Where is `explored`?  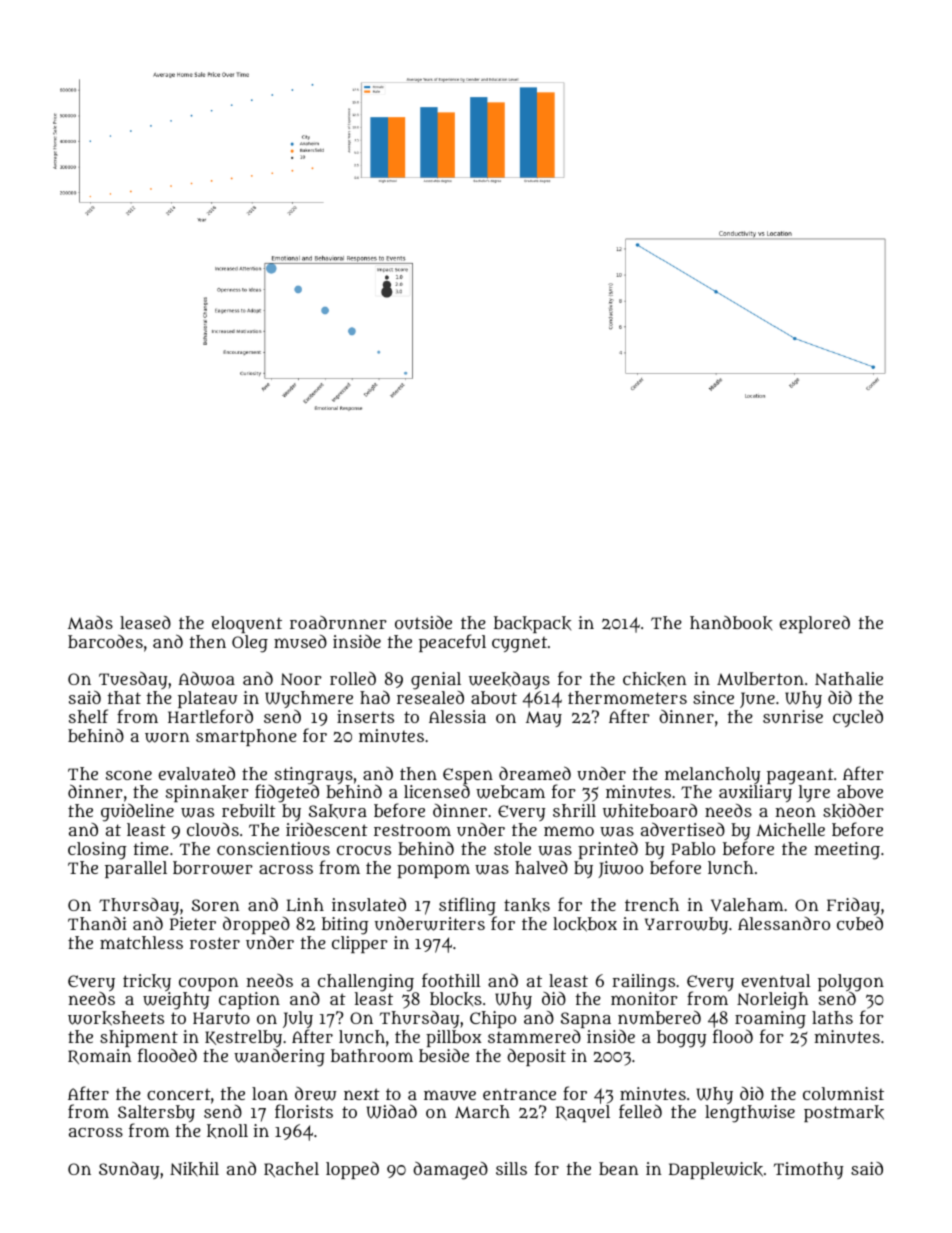
explored is located at coordinates (815, 624).
